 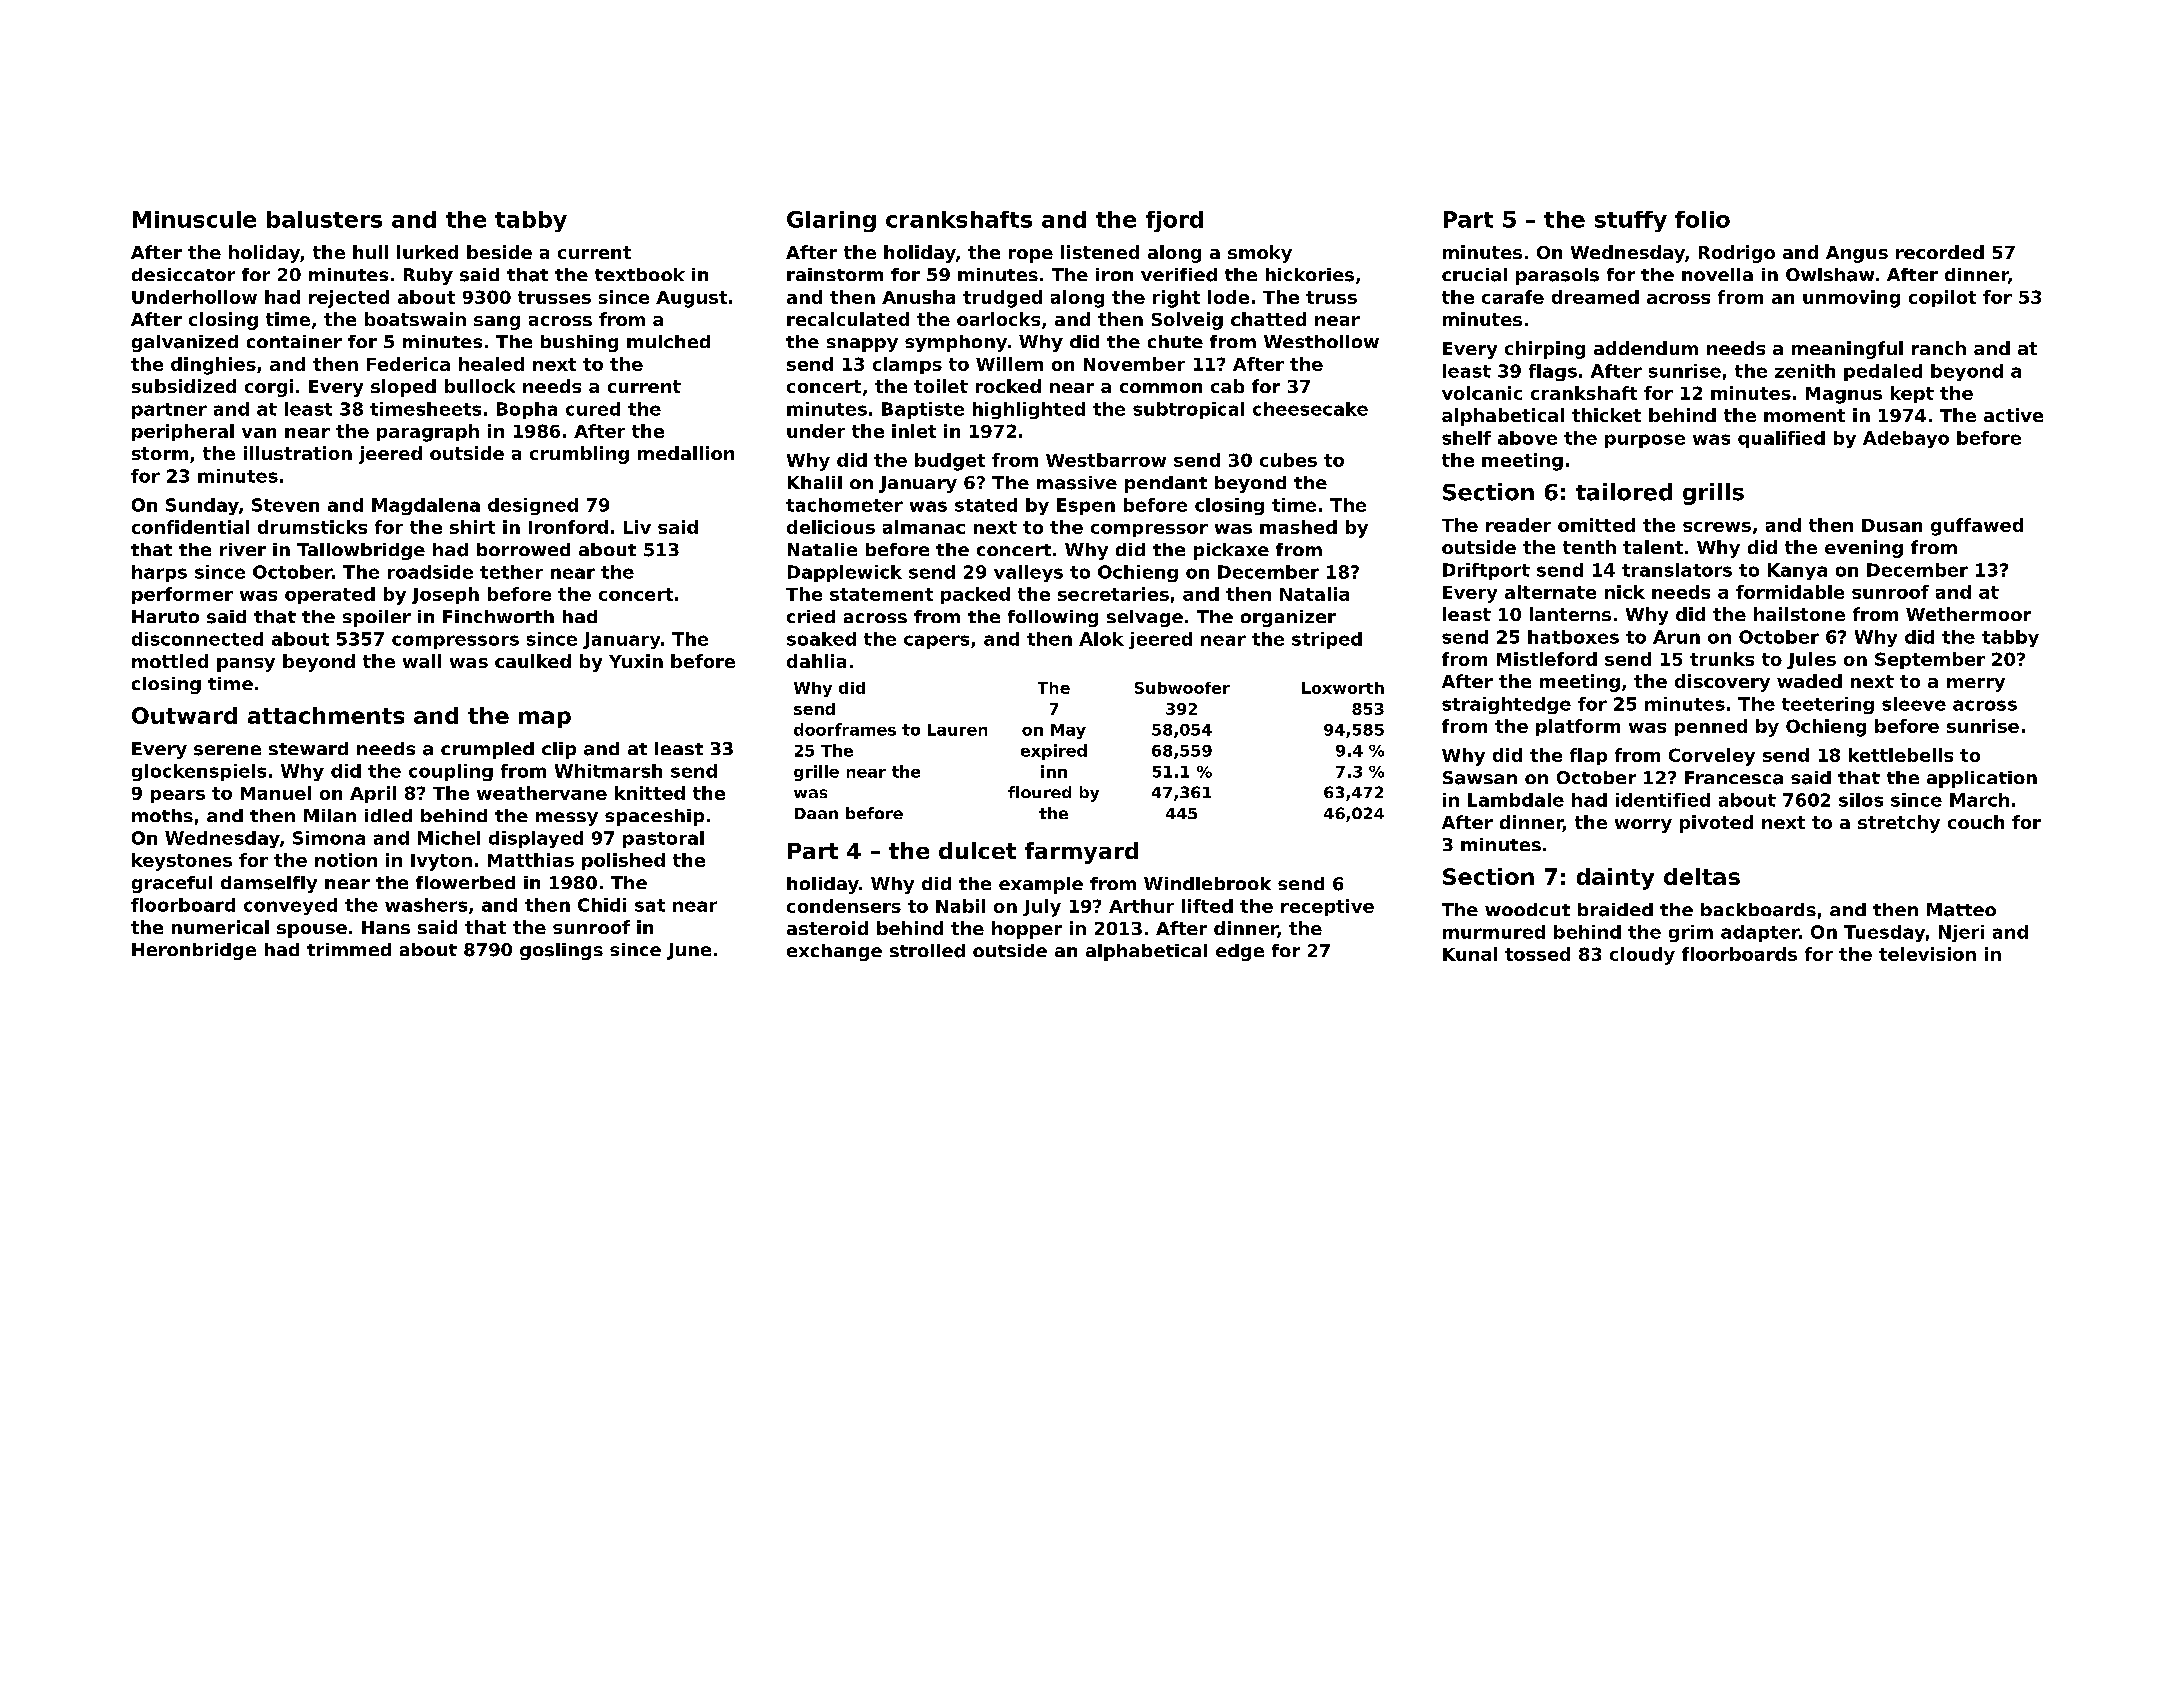 What do you see at coordinates (1977, 527) in the screenshot?
I see `guffawed` at bounding box center [1977, 527].
